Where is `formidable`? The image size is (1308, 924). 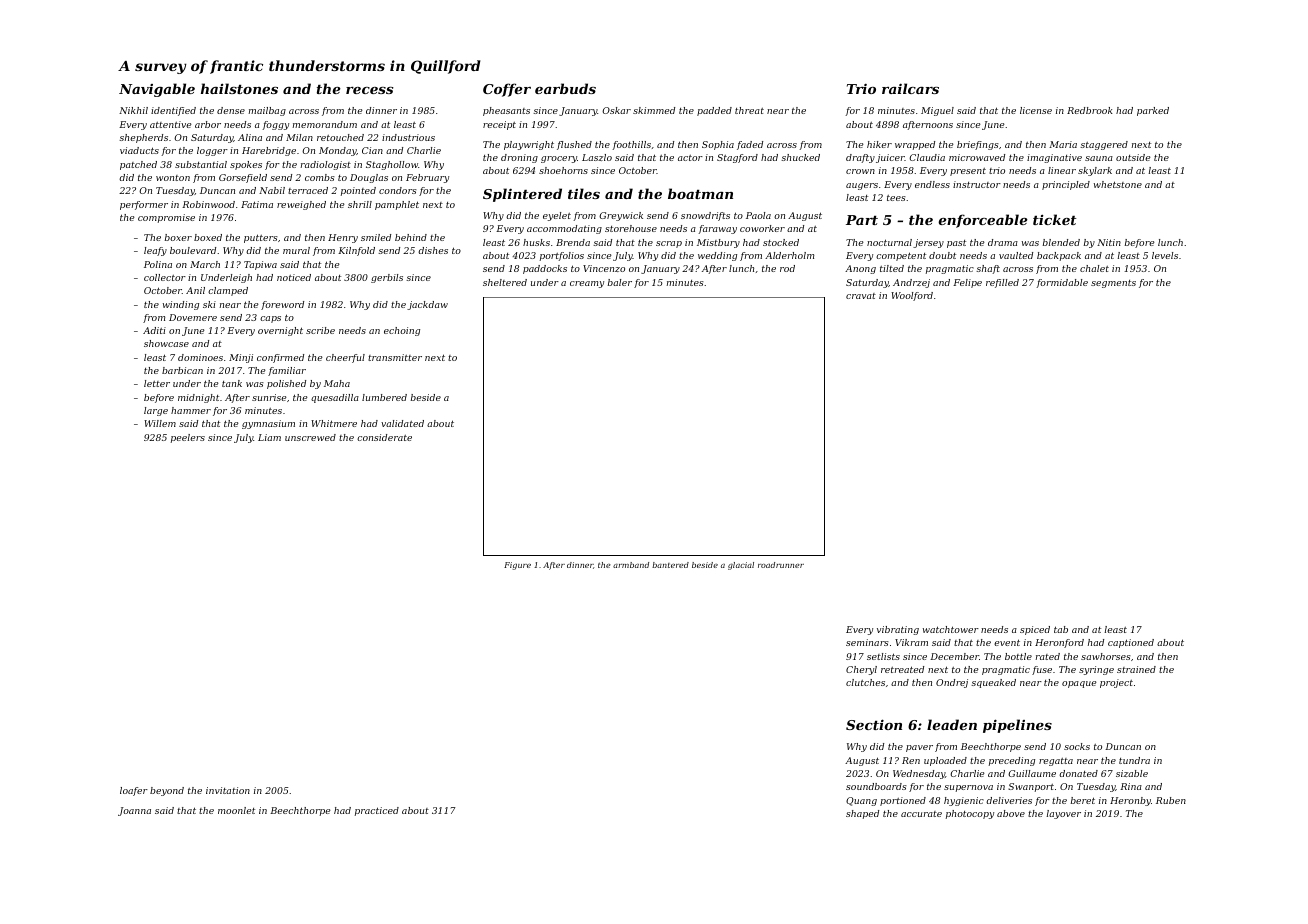
formidable is located at coordinates (1062, 283).
